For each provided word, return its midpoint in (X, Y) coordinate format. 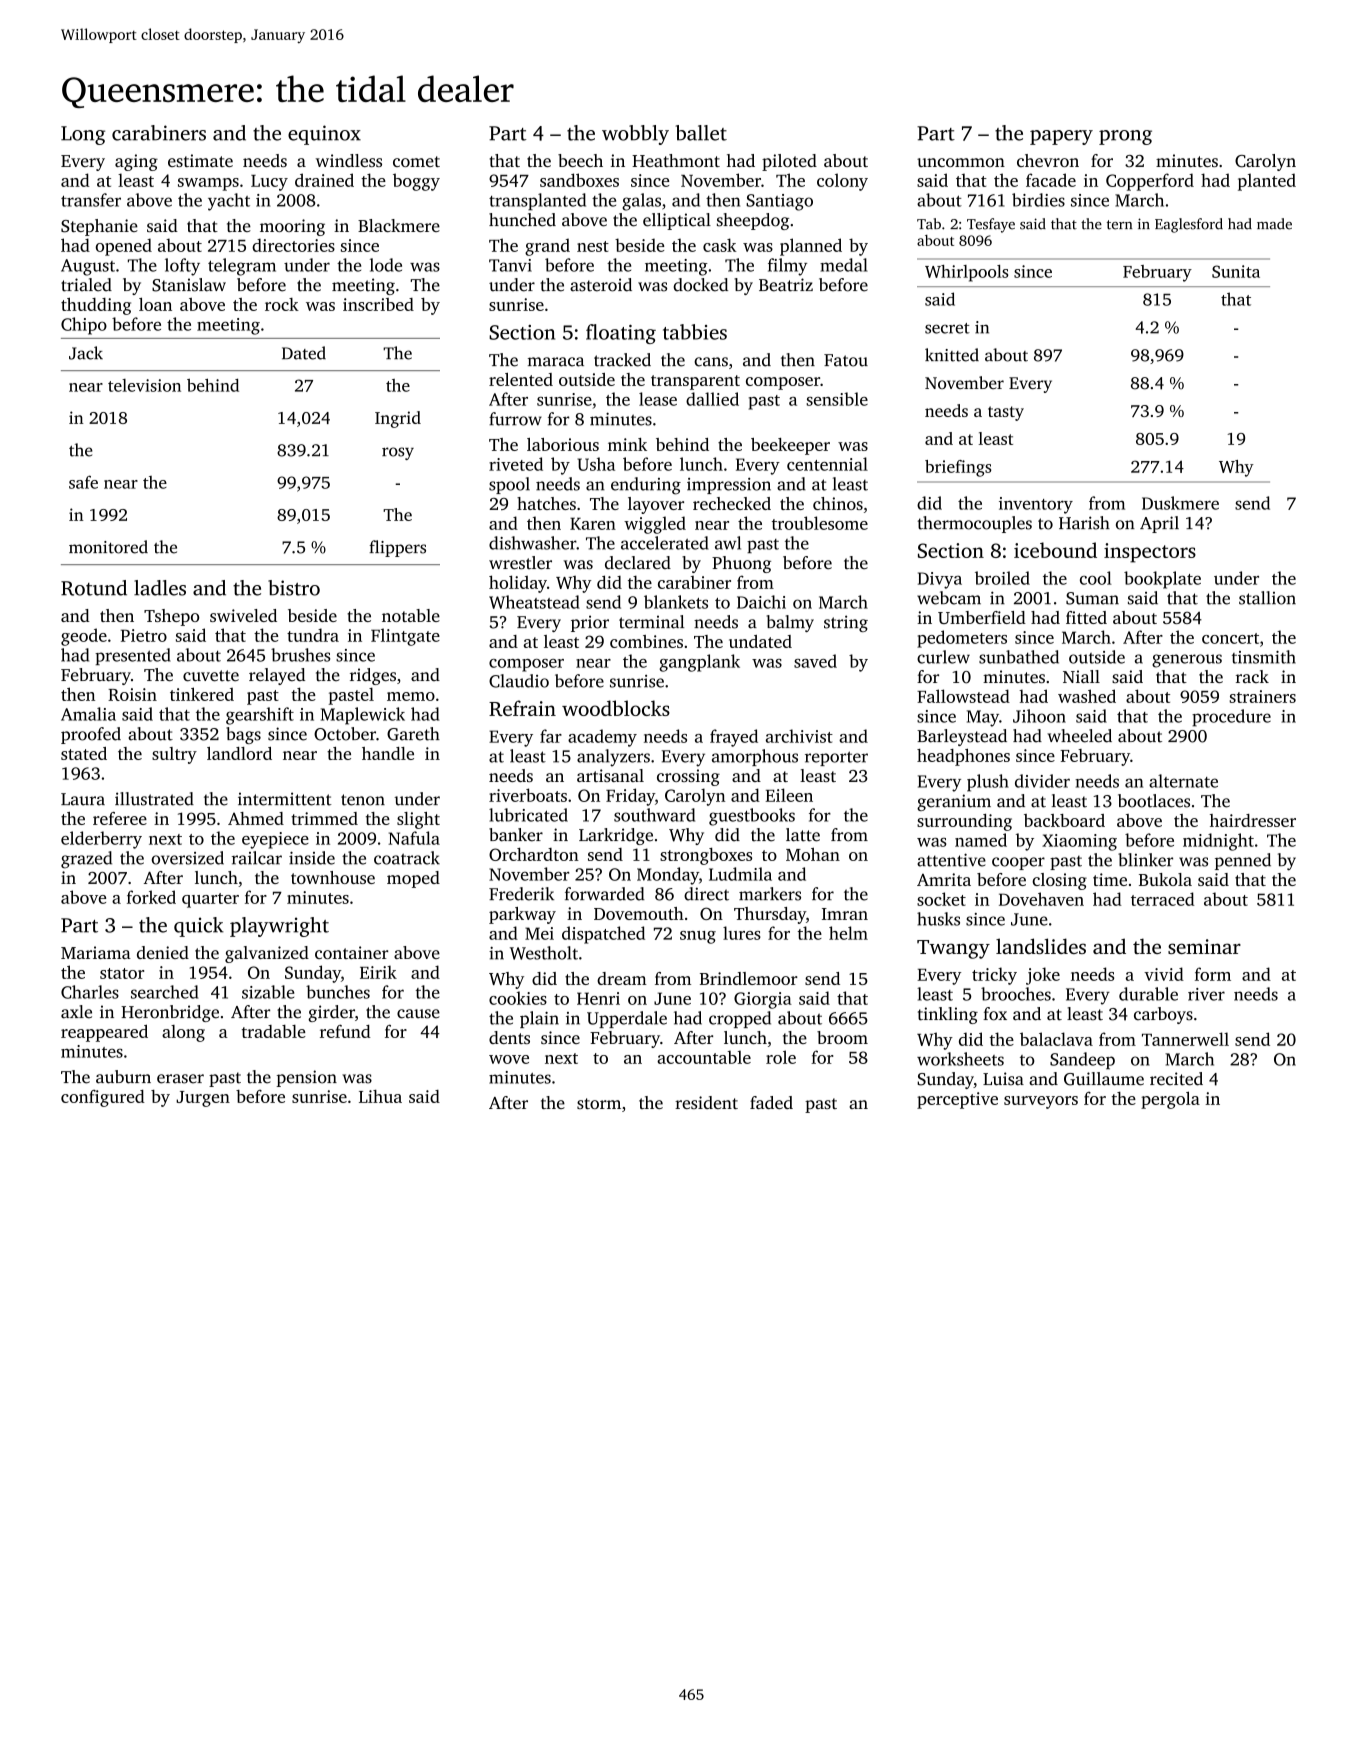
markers (770, 894)
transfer (91, 200)
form (1213, 974)
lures (742, 933)
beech (580, 160)
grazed (86, 860)
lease (658, 399)
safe (83, 482)
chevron (1048, 160)
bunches (338, 992)
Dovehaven (1041, 899)
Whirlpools (966, 273)
